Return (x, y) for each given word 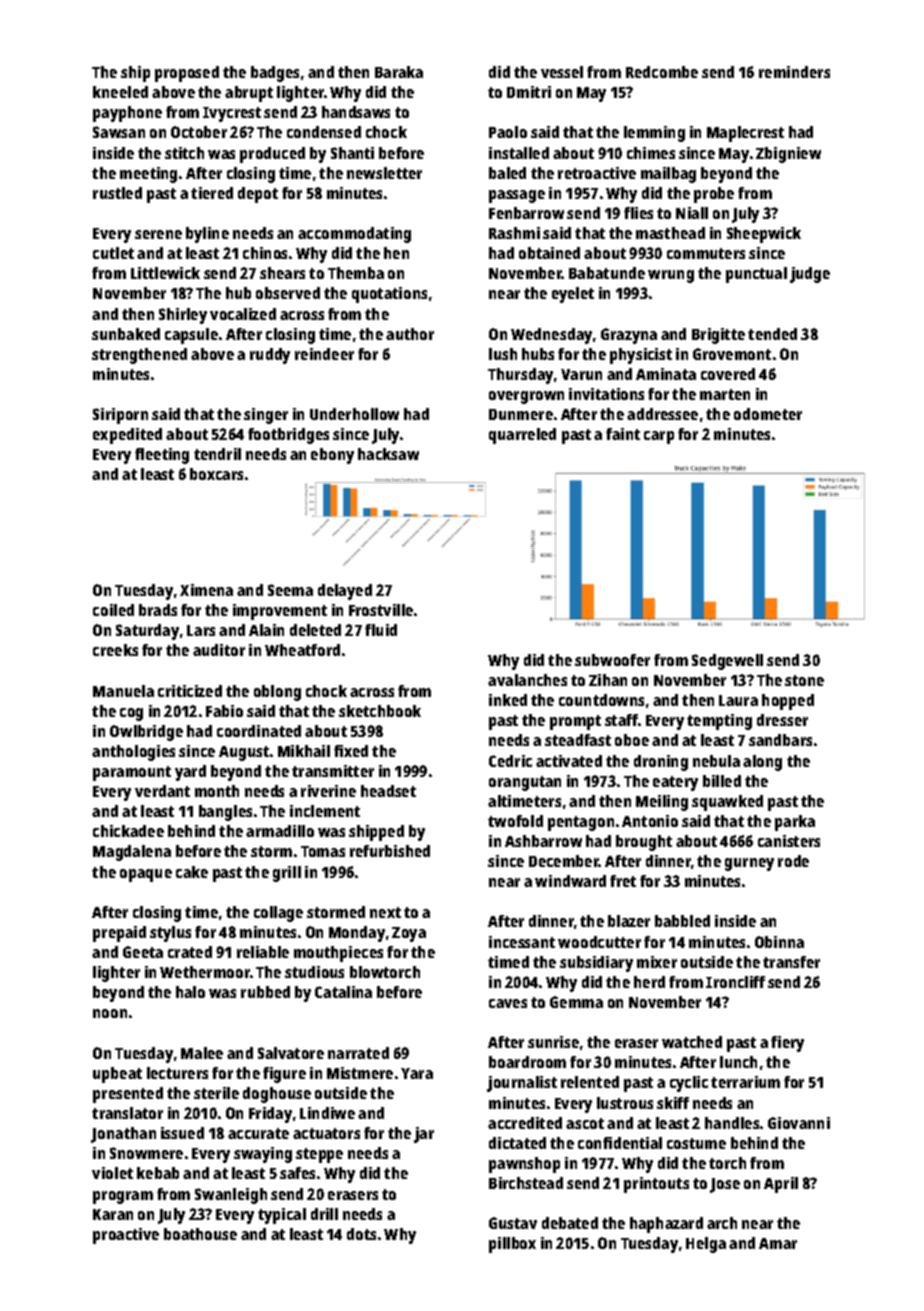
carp (659, 437)
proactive (126, 1236)
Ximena (206, 590)
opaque (146, 875)
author (410, 334)
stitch (184, 153)
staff (621, 720)
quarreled (522, 436)
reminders (794, 72)
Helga (706, 1245)
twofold (515, 821)
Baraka (399, 72)
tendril (217, 454)
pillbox (512, 1245)
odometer (768, 414)
